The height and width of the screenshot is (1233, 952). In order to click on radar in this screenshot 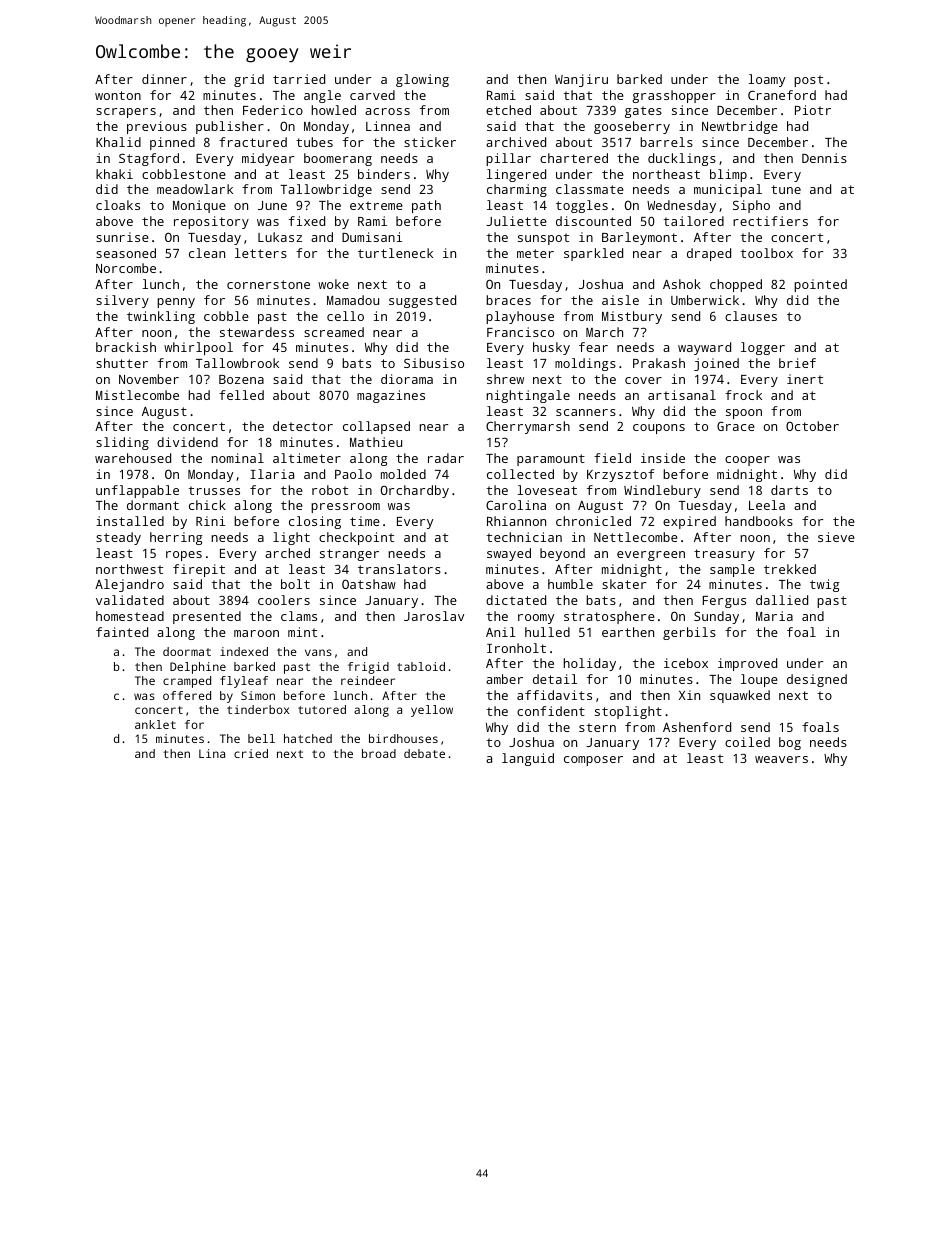, I will do `click(446, 458)`.
